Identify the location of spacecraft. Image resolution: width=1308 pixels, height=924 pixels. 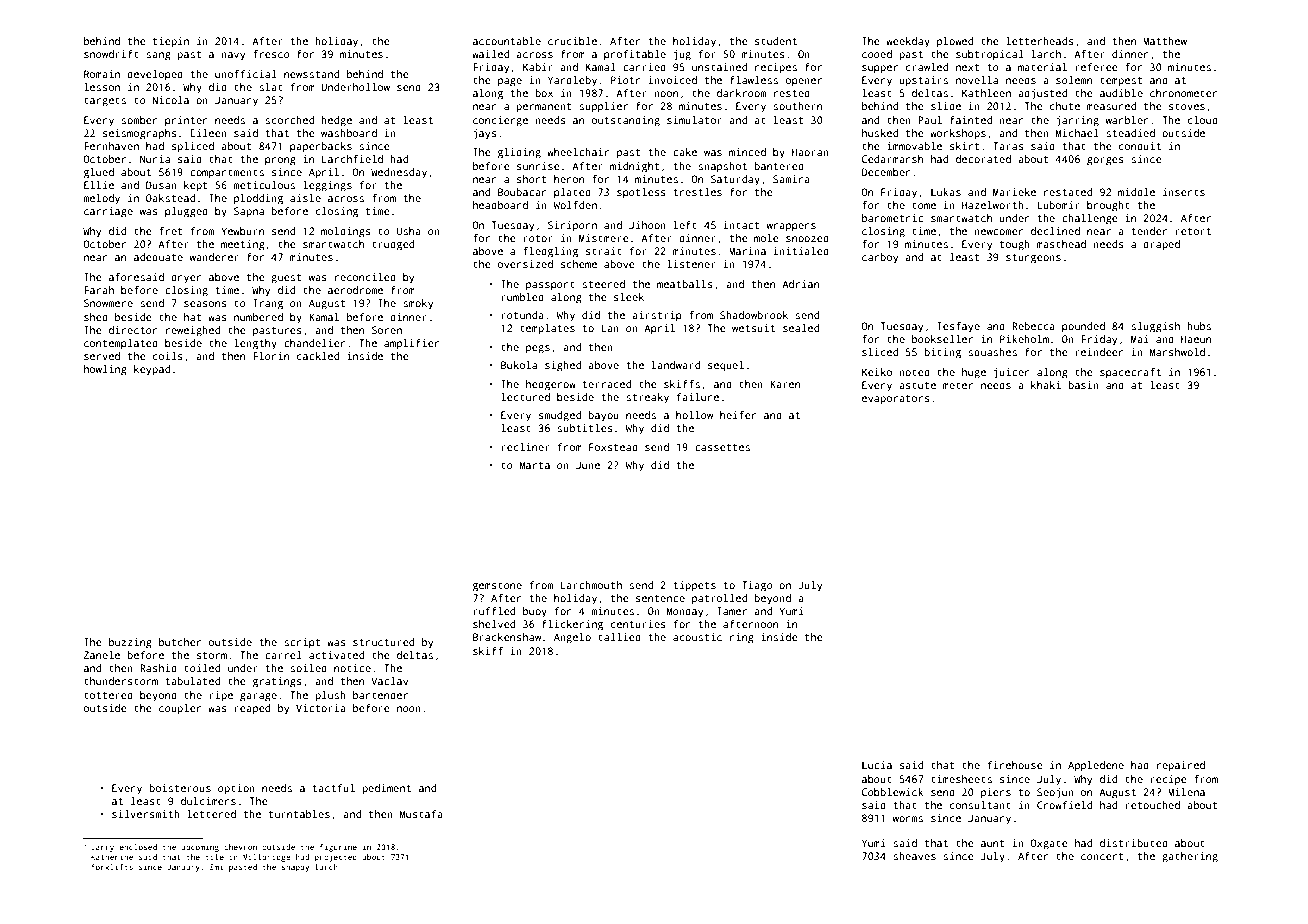
(1130, 373).
